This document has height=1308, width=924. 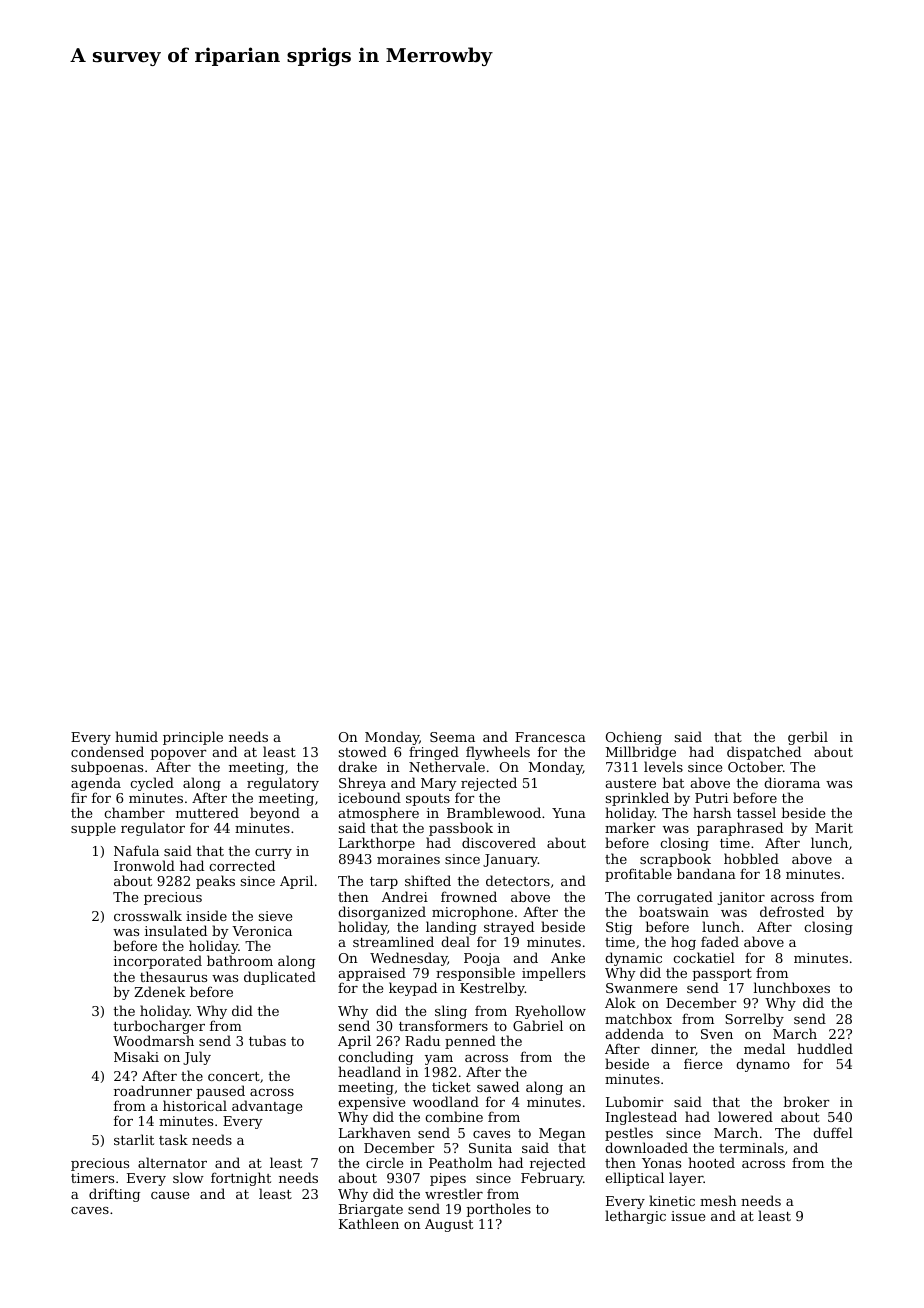 What do you see at coordinates (93, 829) in the document?
I see `supple` at bounding box center [93, 829].
